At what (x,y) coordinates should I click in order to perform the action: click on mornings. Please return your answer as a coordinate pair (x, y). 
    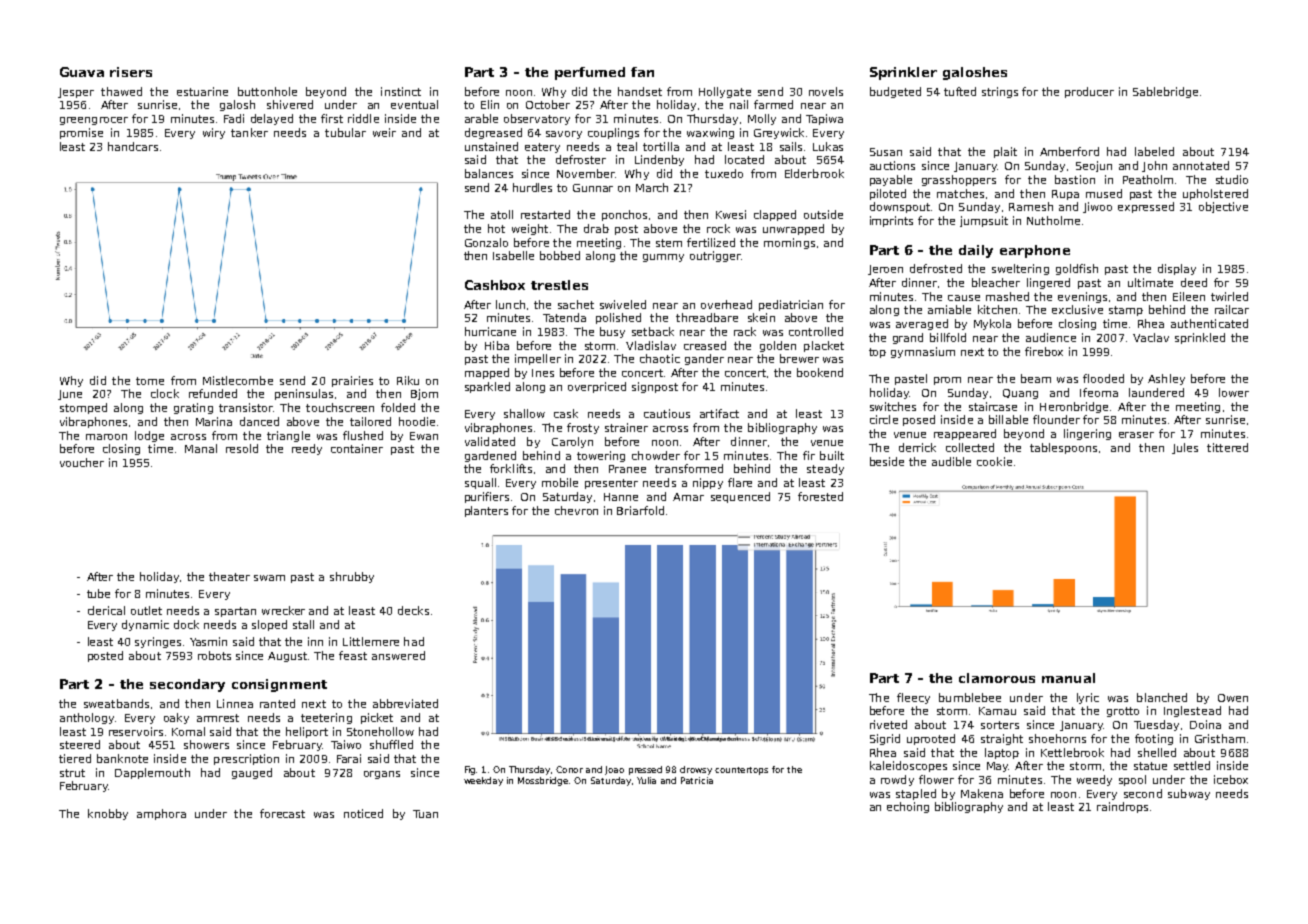
    Looking at the image, I should click on (789, 243).
